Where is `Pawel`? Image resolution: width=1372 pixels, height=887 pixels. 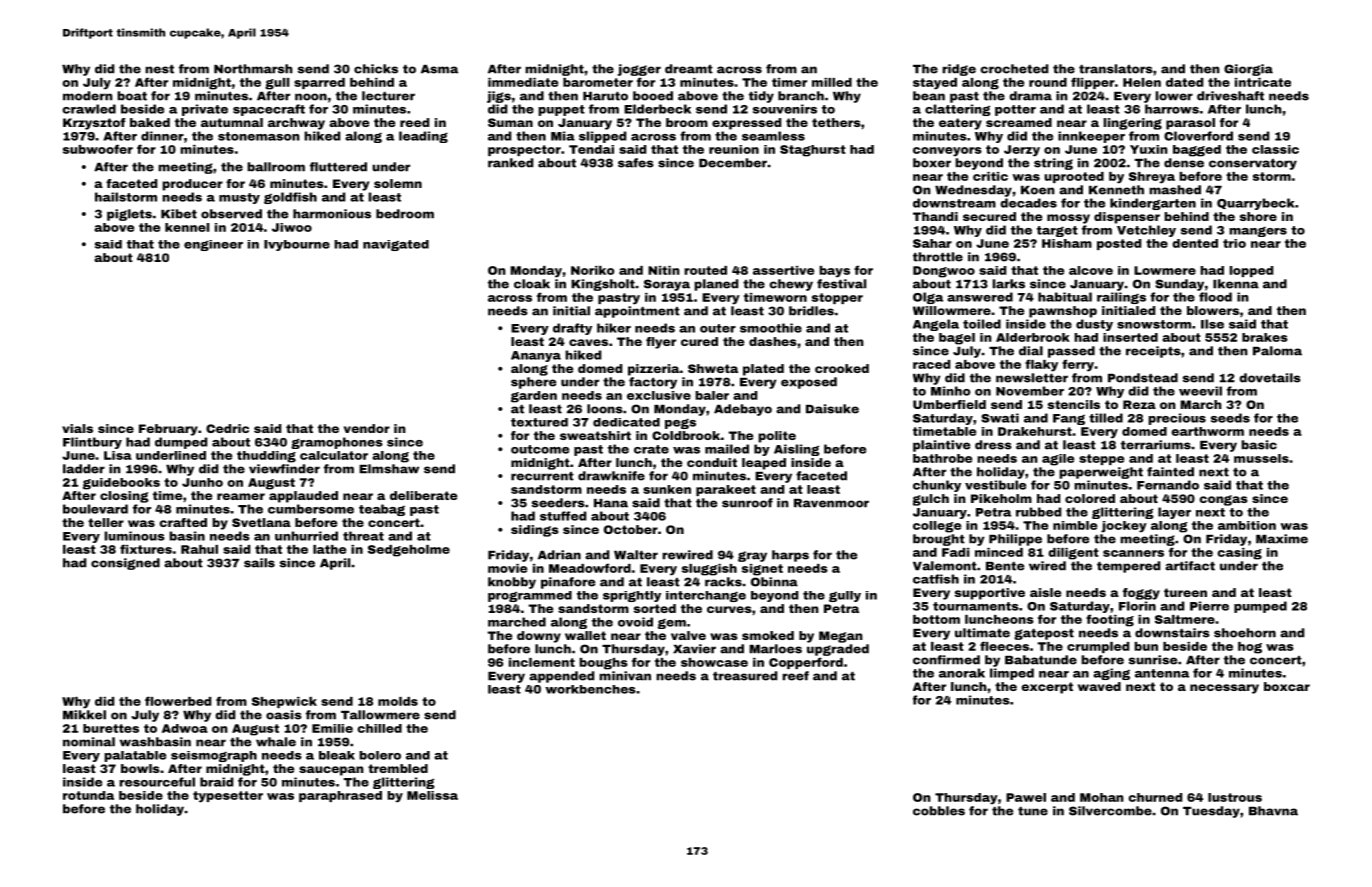
Pawel is located at coordinates (1026, 797).
